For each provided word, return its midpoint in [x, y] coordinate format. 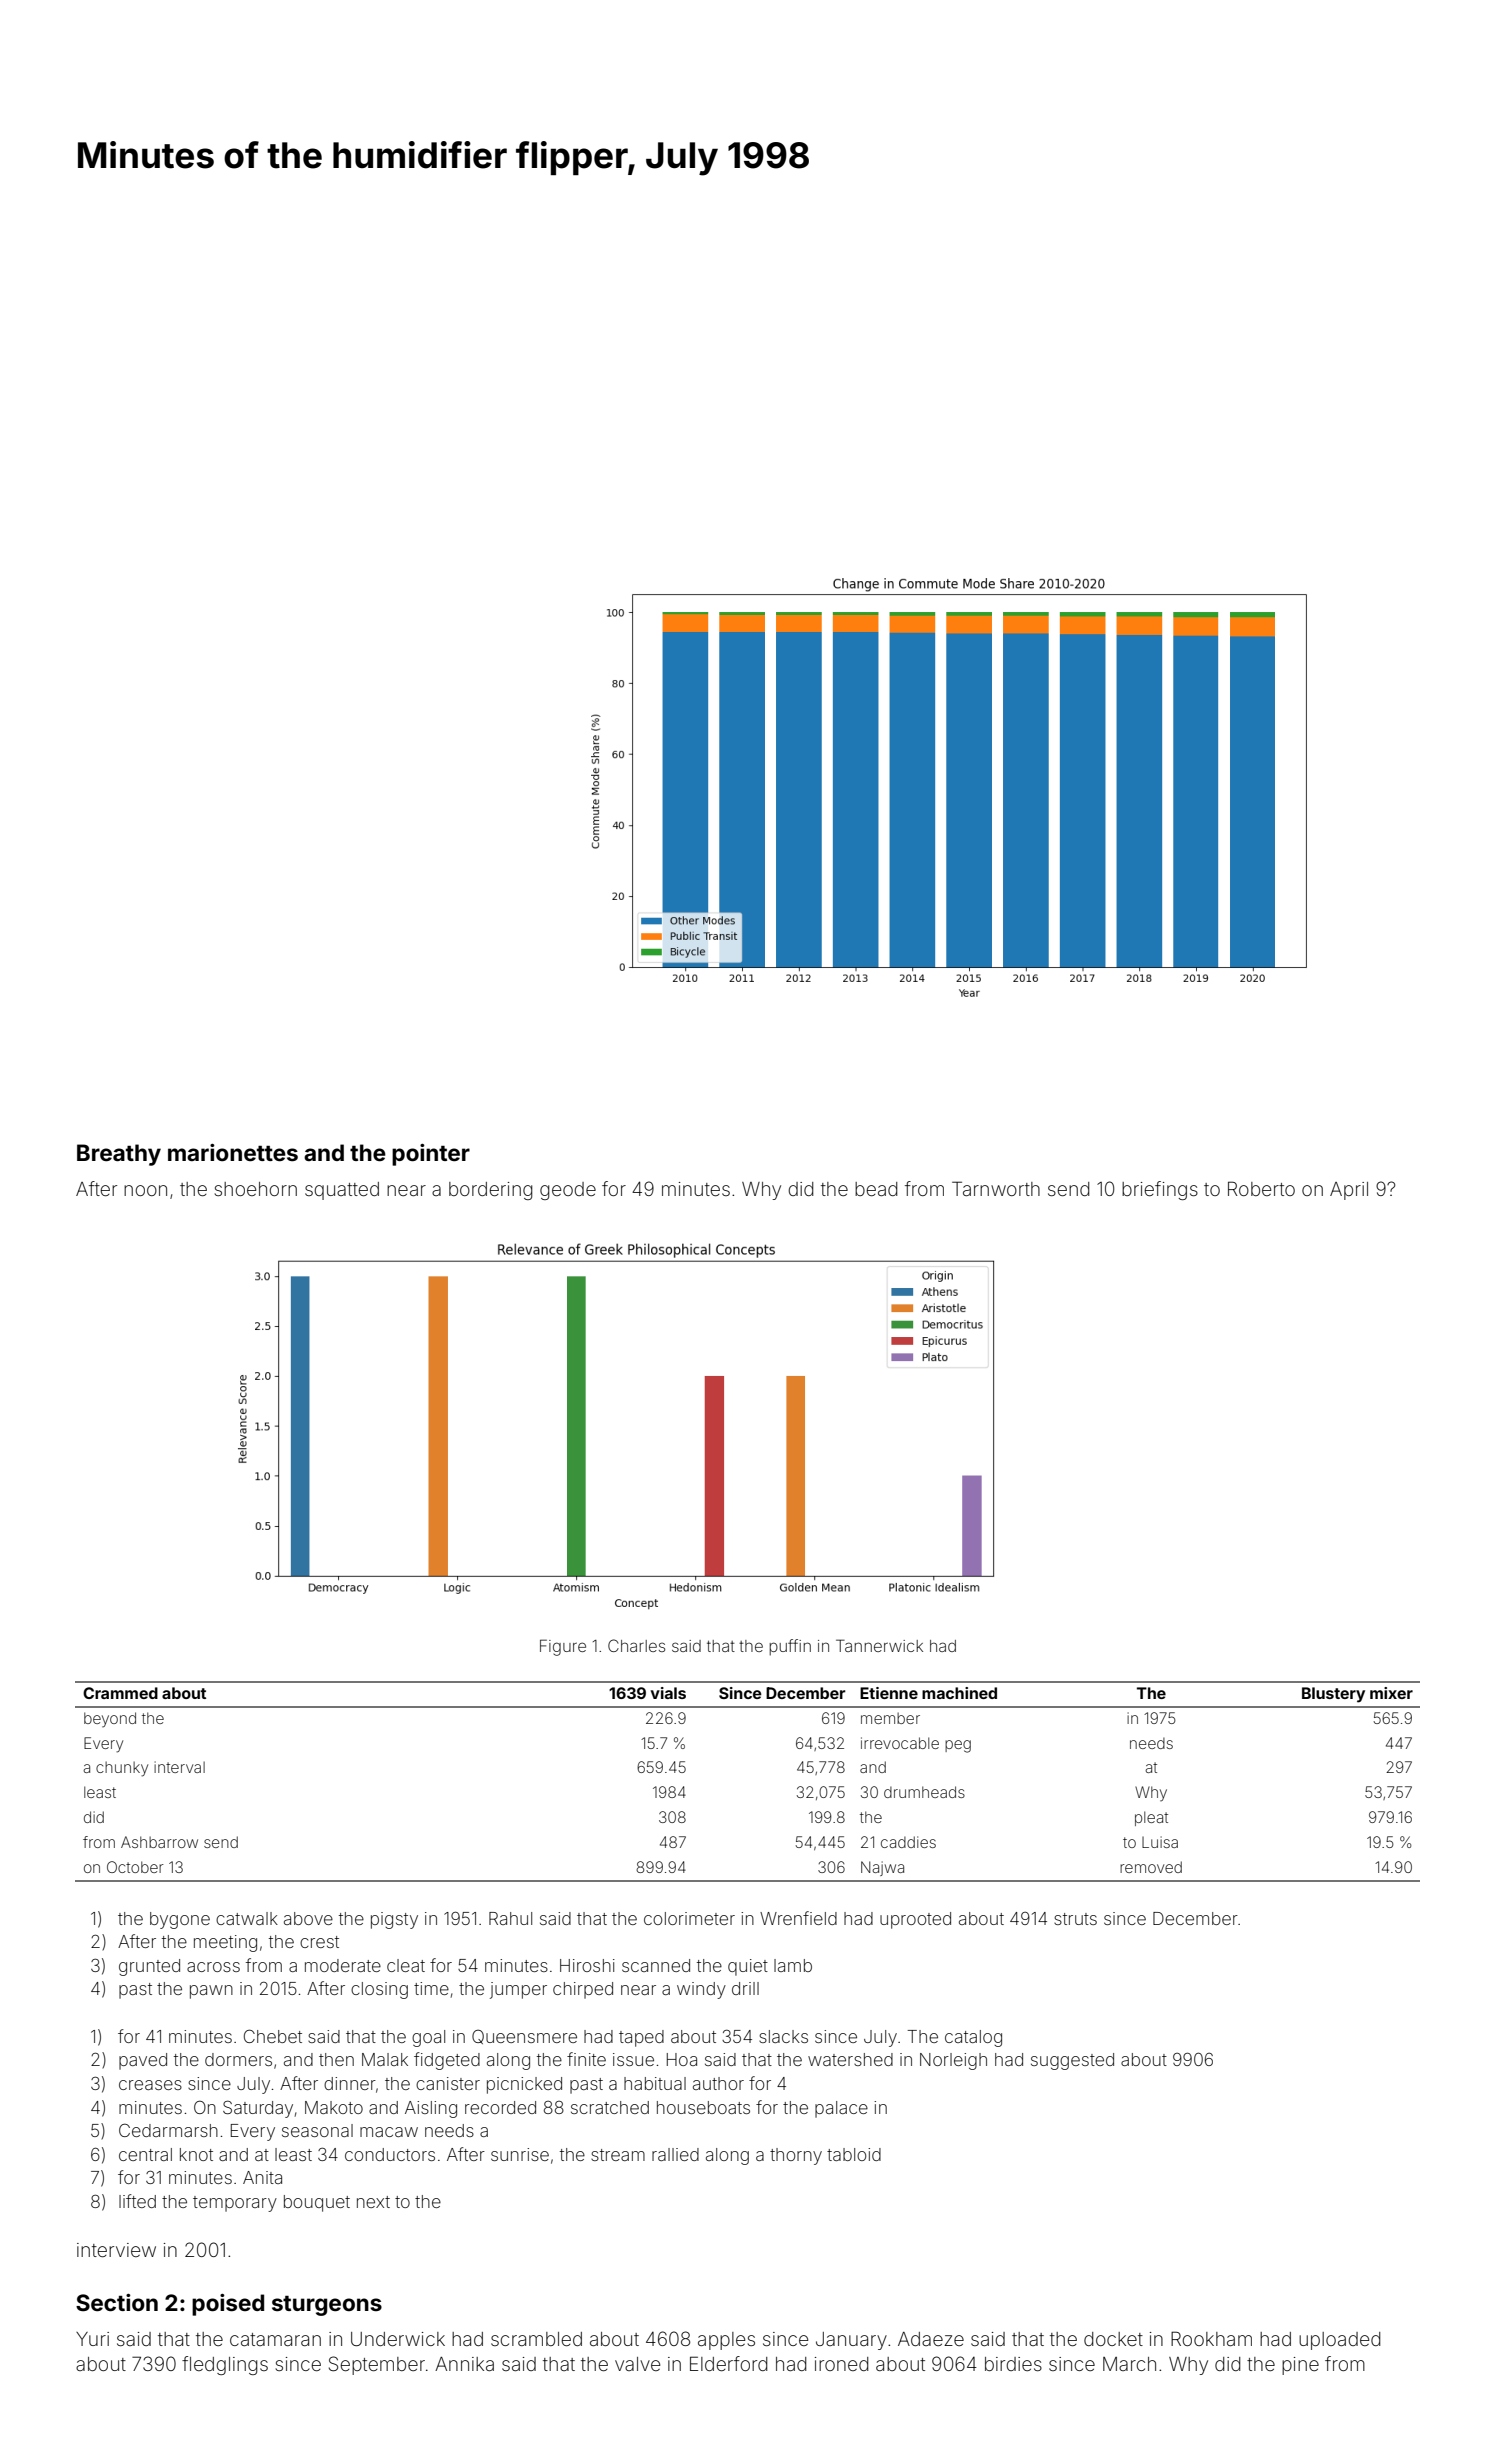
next [373, 2202]
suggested [1072, 2061]
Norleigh [953, 2061]
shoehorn [256, 1189]
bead [876, 1189]
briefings [1160, 1190]
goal [428, 2038]
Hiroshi [587, 1965]
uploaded [1339, 2341]
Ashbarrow [159, 1842]
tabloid [854, 2154]
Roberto [1261, 1188]
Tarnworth [996, 1188]
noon [145, 1190]
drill [745, 1988]
